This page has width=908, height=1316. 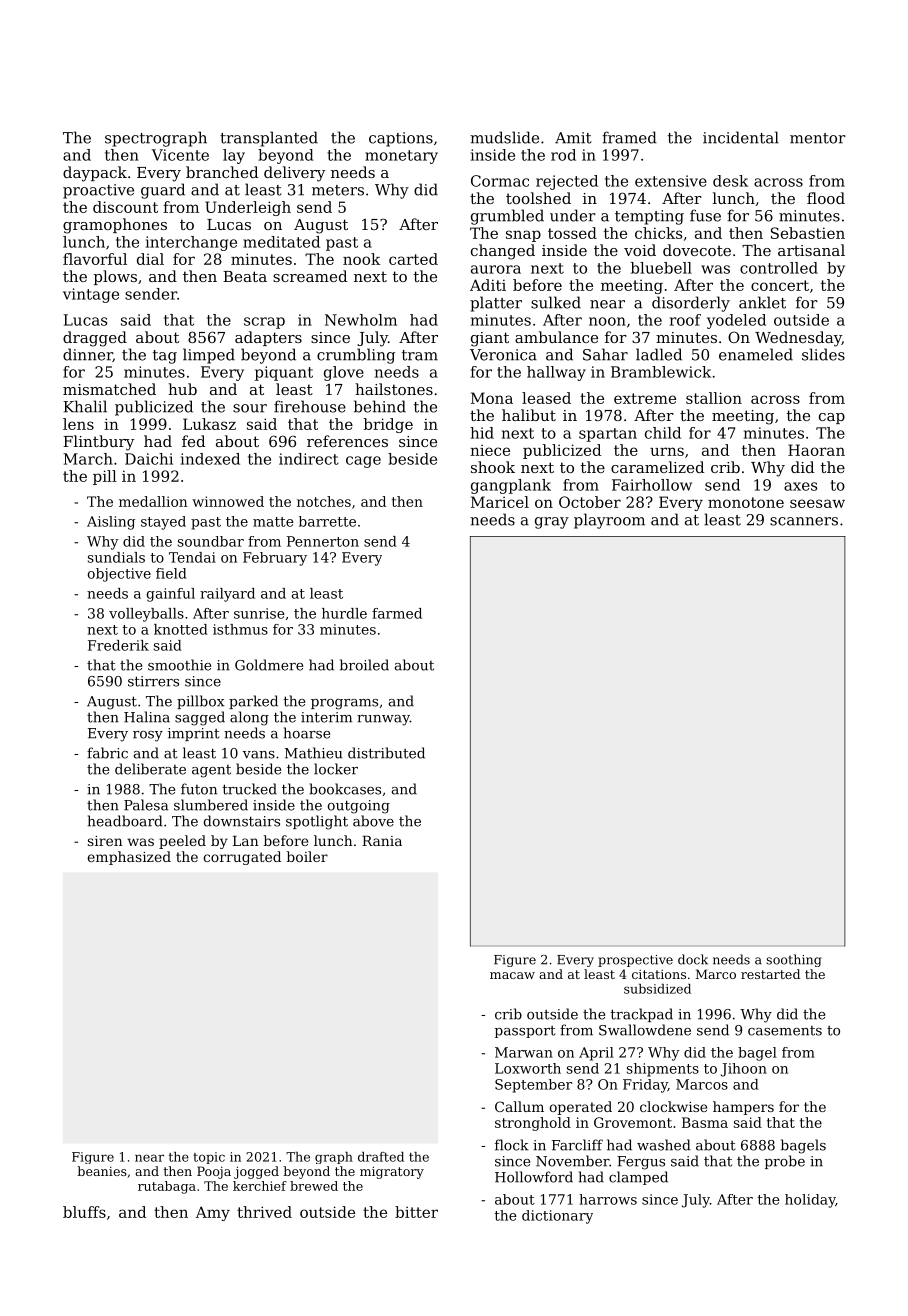 I want to click on objective, so click(x=119, y=575).
